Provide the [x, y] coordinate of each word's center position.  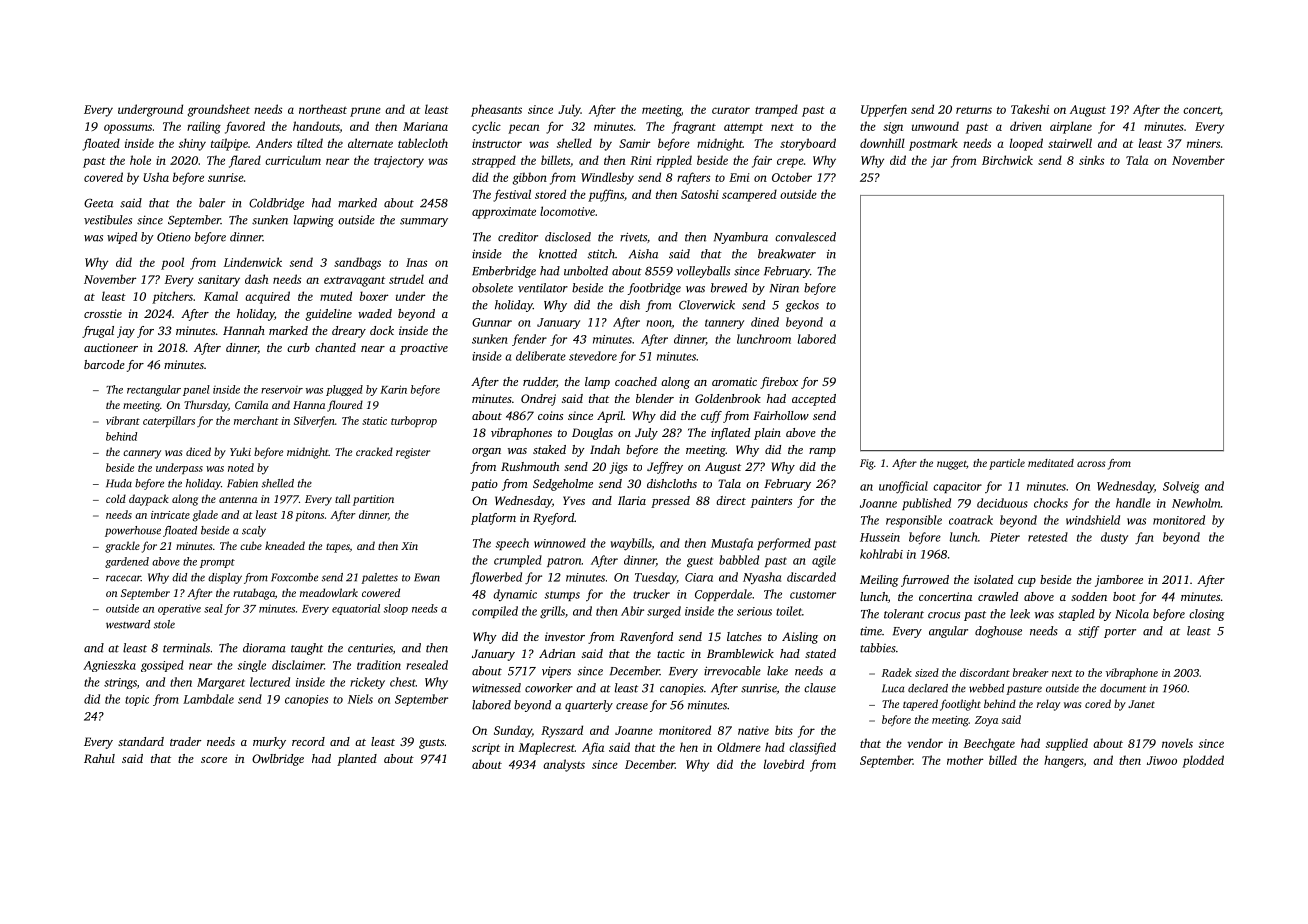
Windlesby [607, 178]
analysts [564, 765]
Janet [1141, 704]
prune [365, 112]
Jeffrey [665, 468]
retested [1048, 537]
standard [141, 741]
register [413, 453]
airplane [1071, 127]
